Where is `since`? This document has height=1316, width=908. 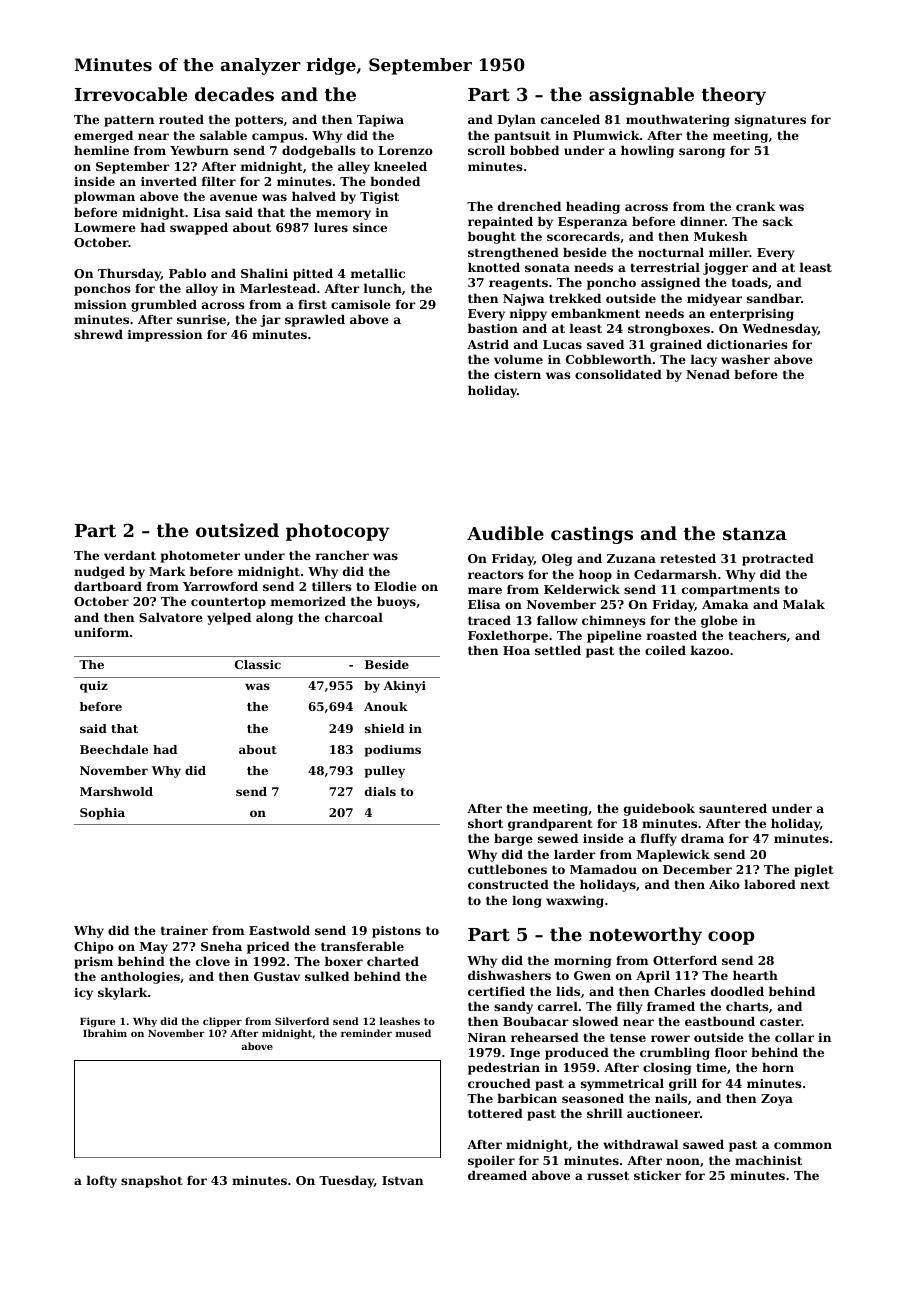
since is located at coordinates (370, 227).
